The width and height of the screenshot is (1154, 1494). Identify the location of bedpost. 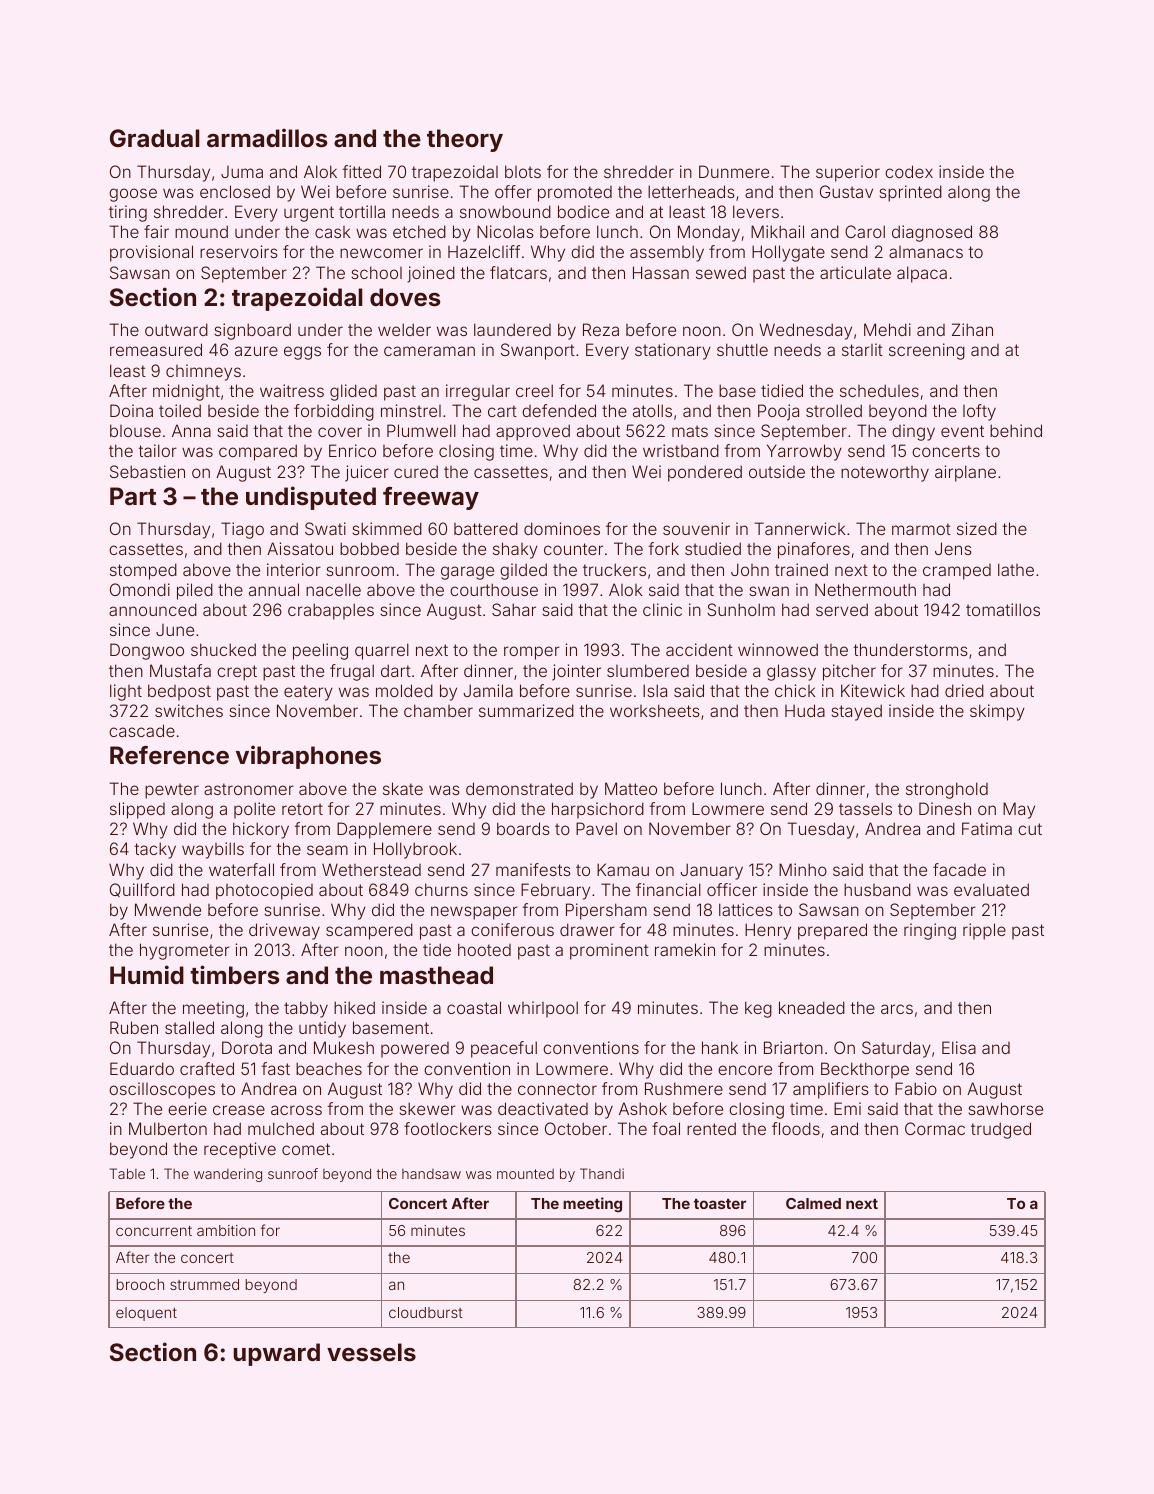
(179, 692).
